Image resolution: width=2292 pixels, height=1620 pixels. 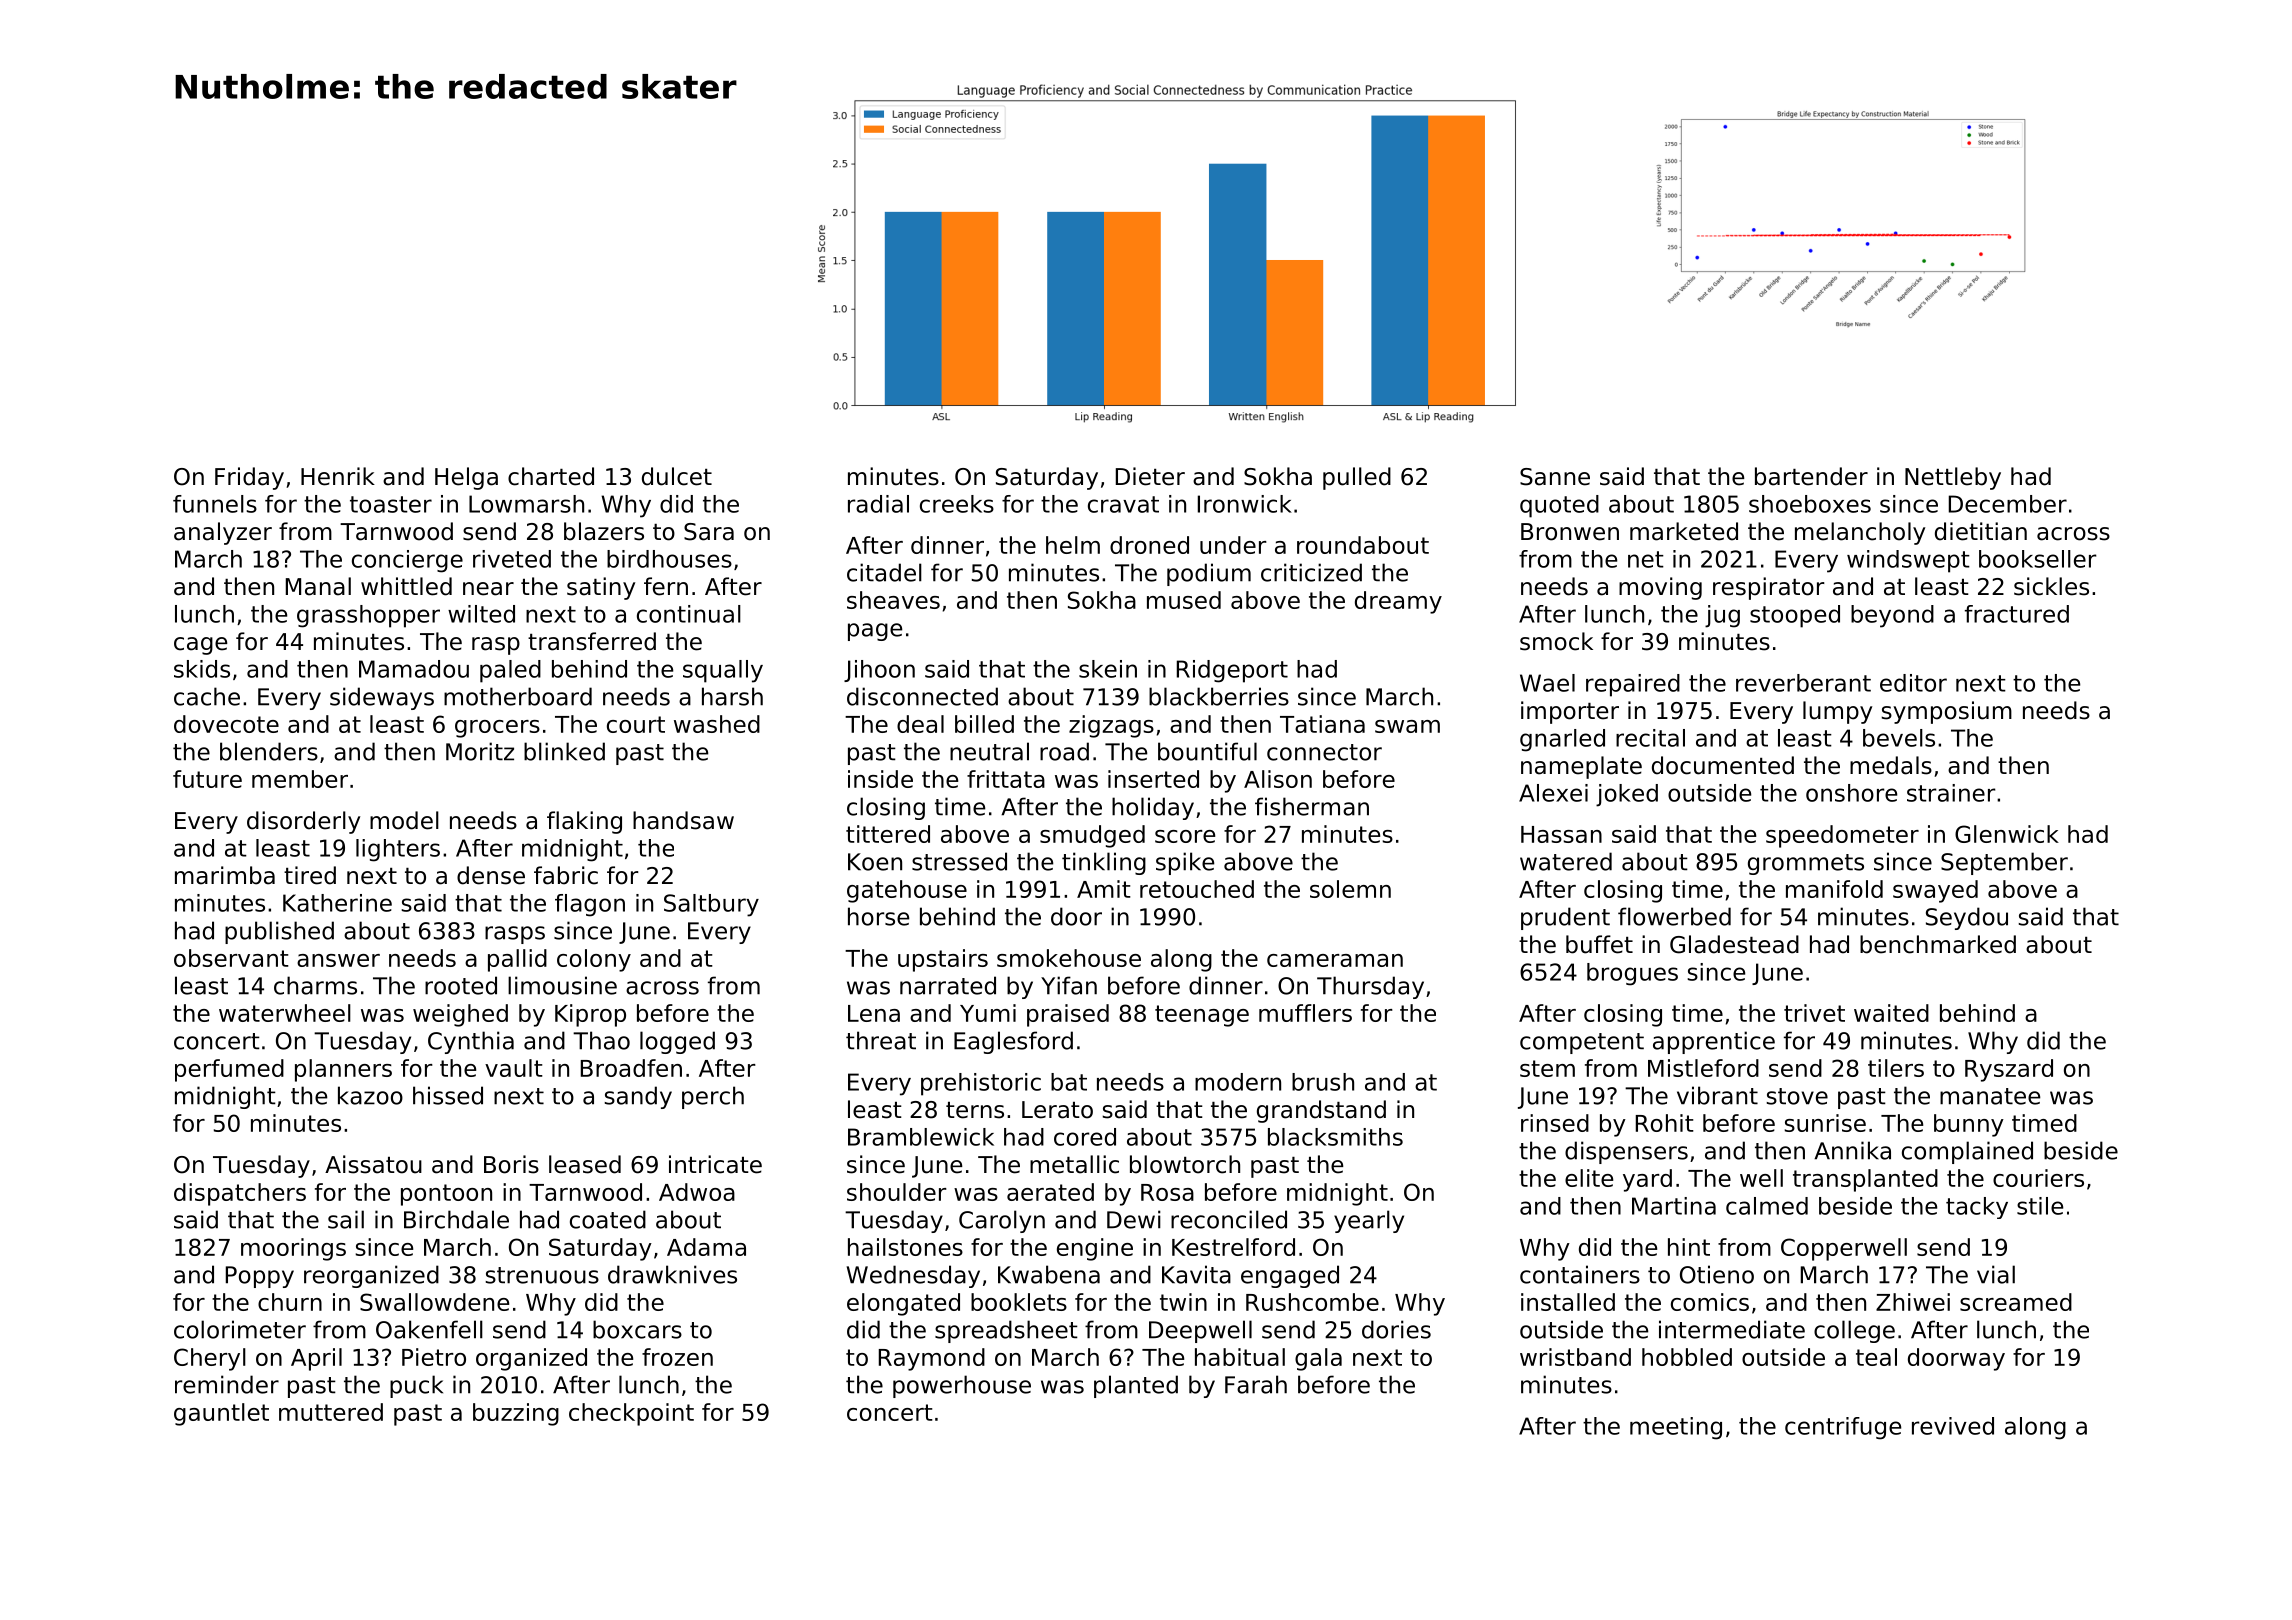 I want to click on cored, so click(x=1085, y=1137).
